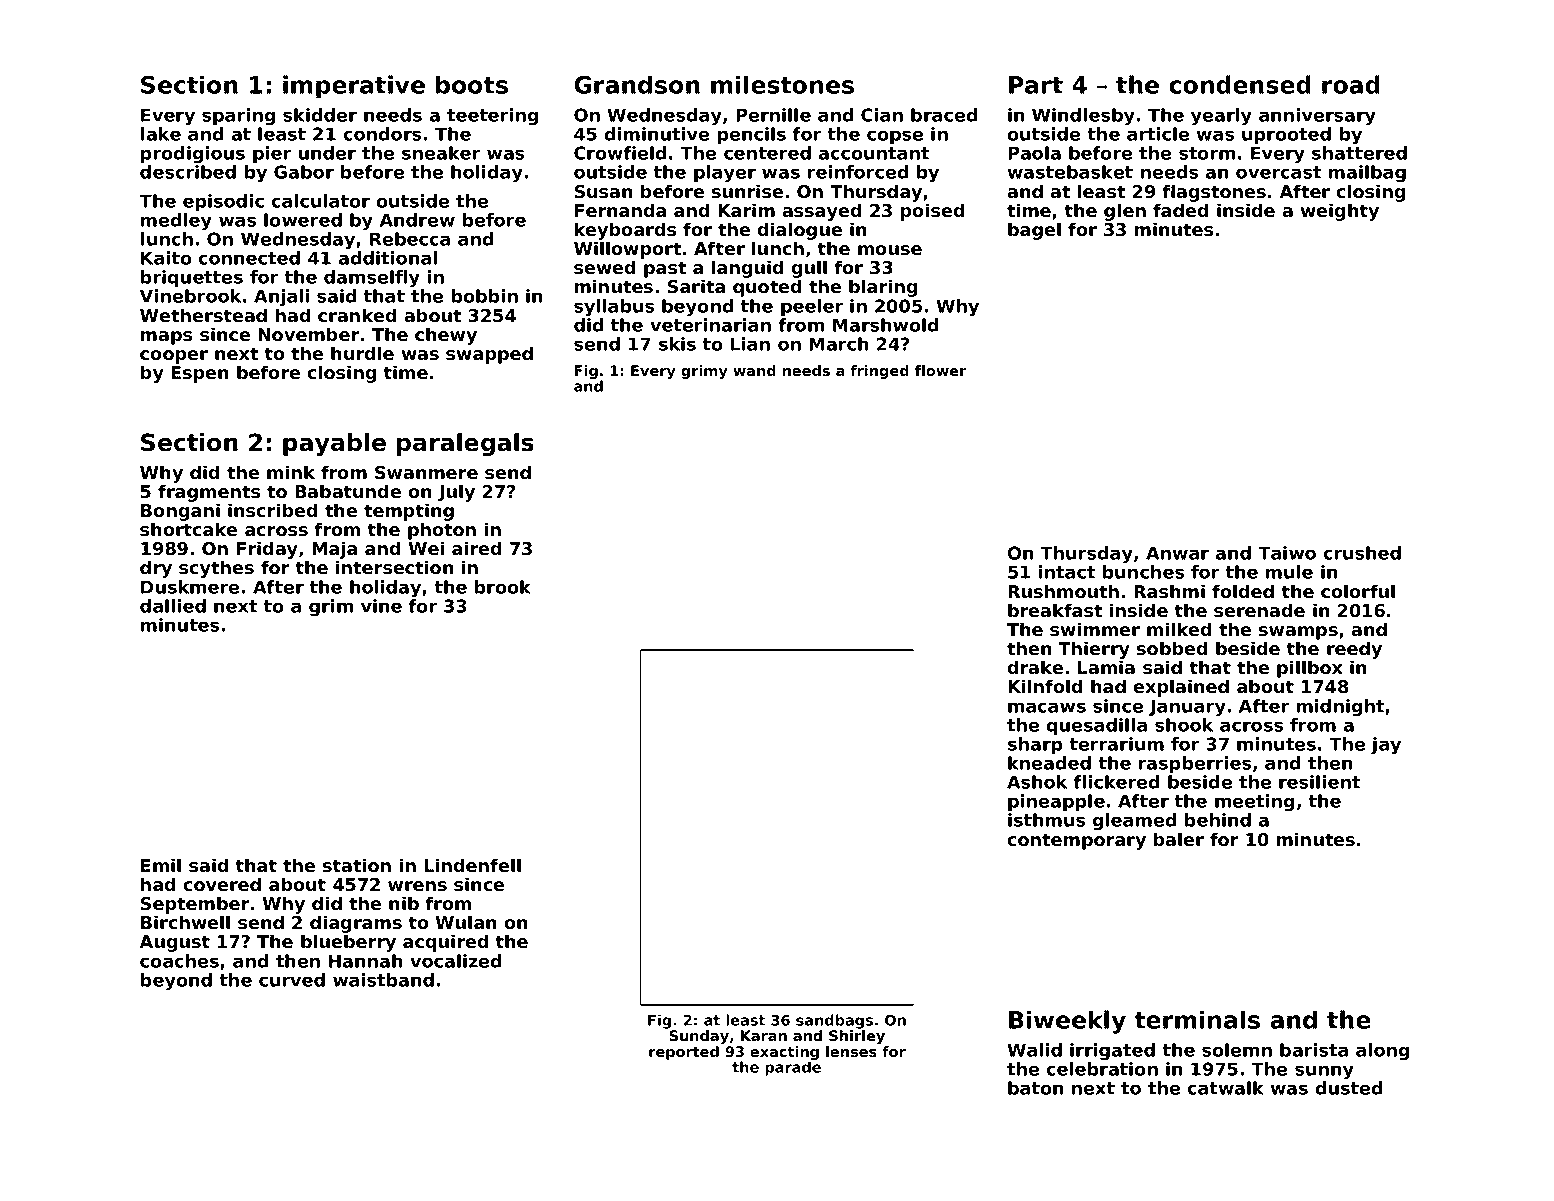 The width and height of the image is (1554, 1201). Describe the element at coordinates (1076, 841) in the image. I see `contemporary` at that location.
